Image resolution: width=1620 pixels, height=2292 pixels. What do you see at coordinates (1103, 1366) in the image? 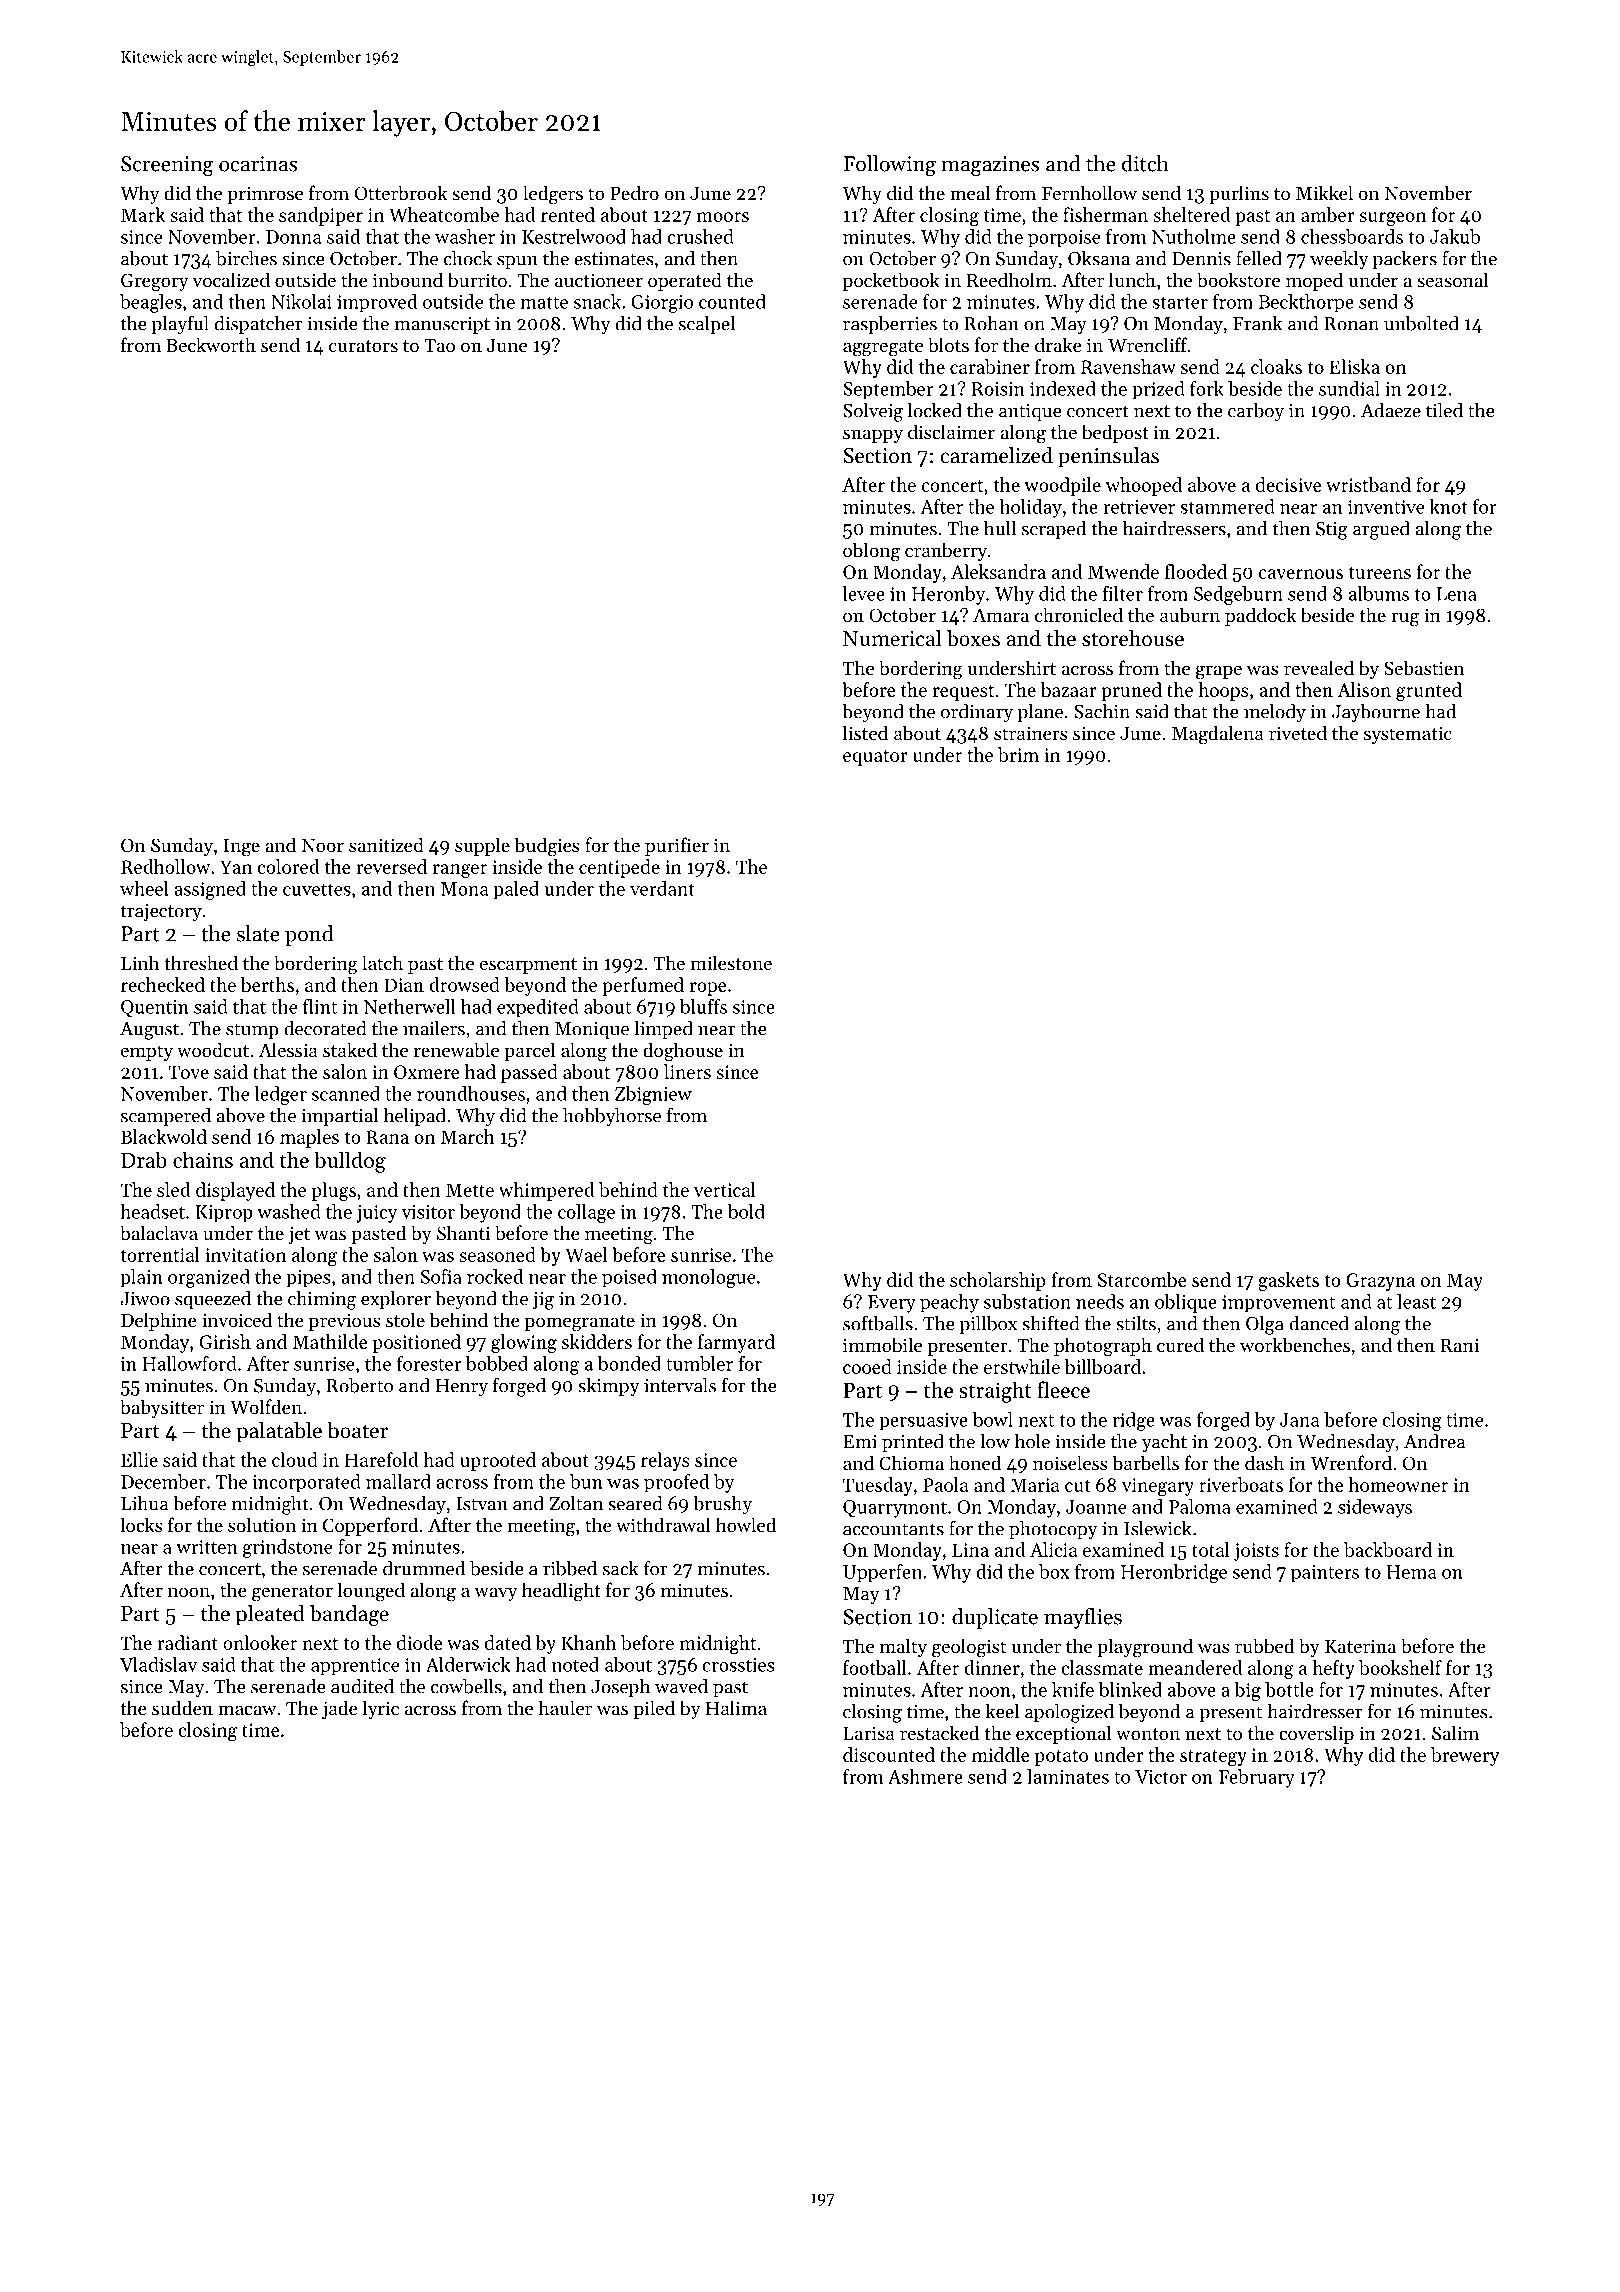
I see `billboard` at bounding box center [1103, 1366].
